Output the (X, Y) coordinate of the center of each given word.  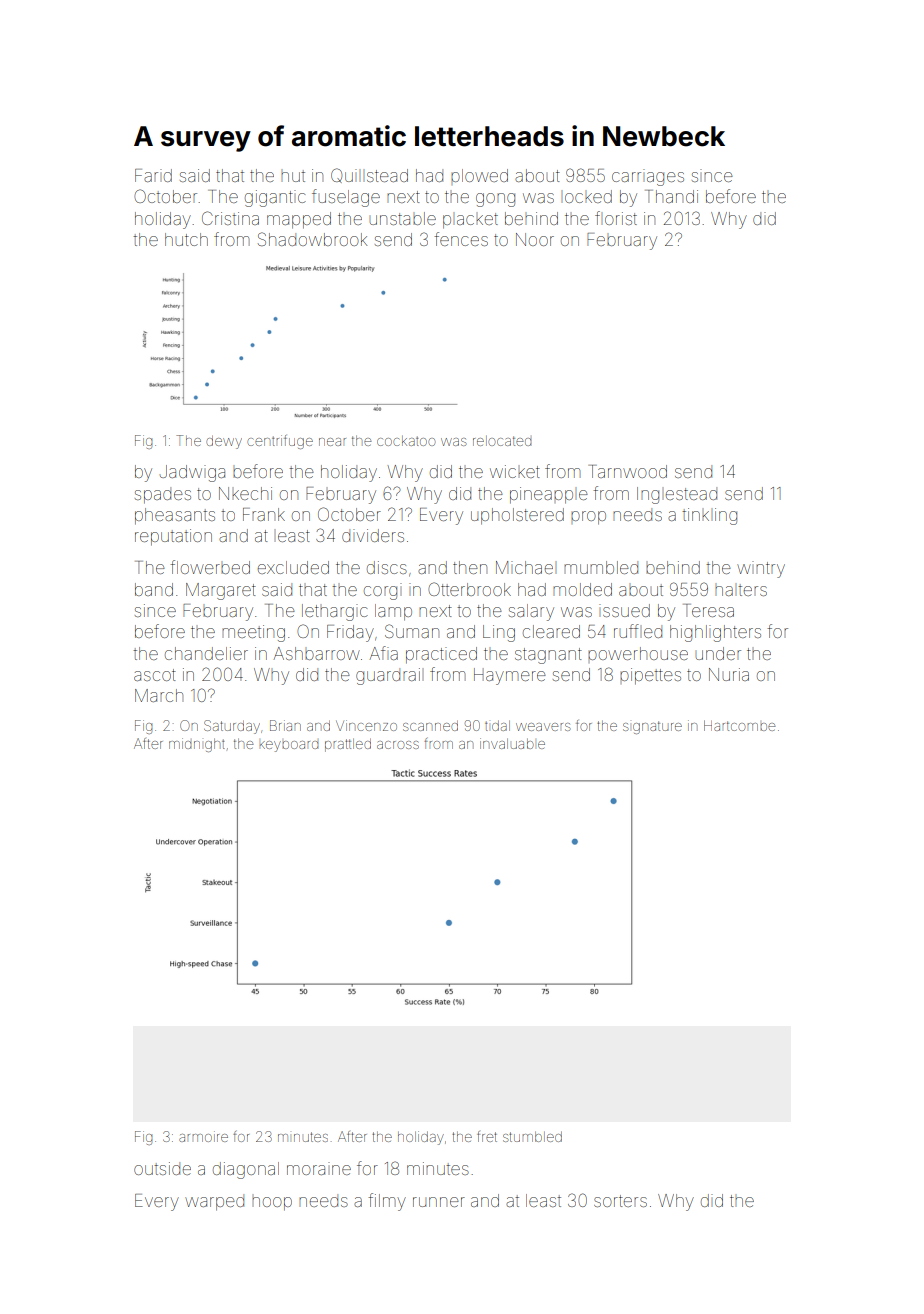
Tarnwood (628, 471)
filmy (387, 1202)
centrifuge (280, 442)
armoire (203, 1136)
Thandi (671, 196)
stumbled (532, 1136)
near (332, 442)
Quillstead (369, 175)
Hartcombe (739, 725)
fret (487, 1136)
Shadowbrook (312, 239)
